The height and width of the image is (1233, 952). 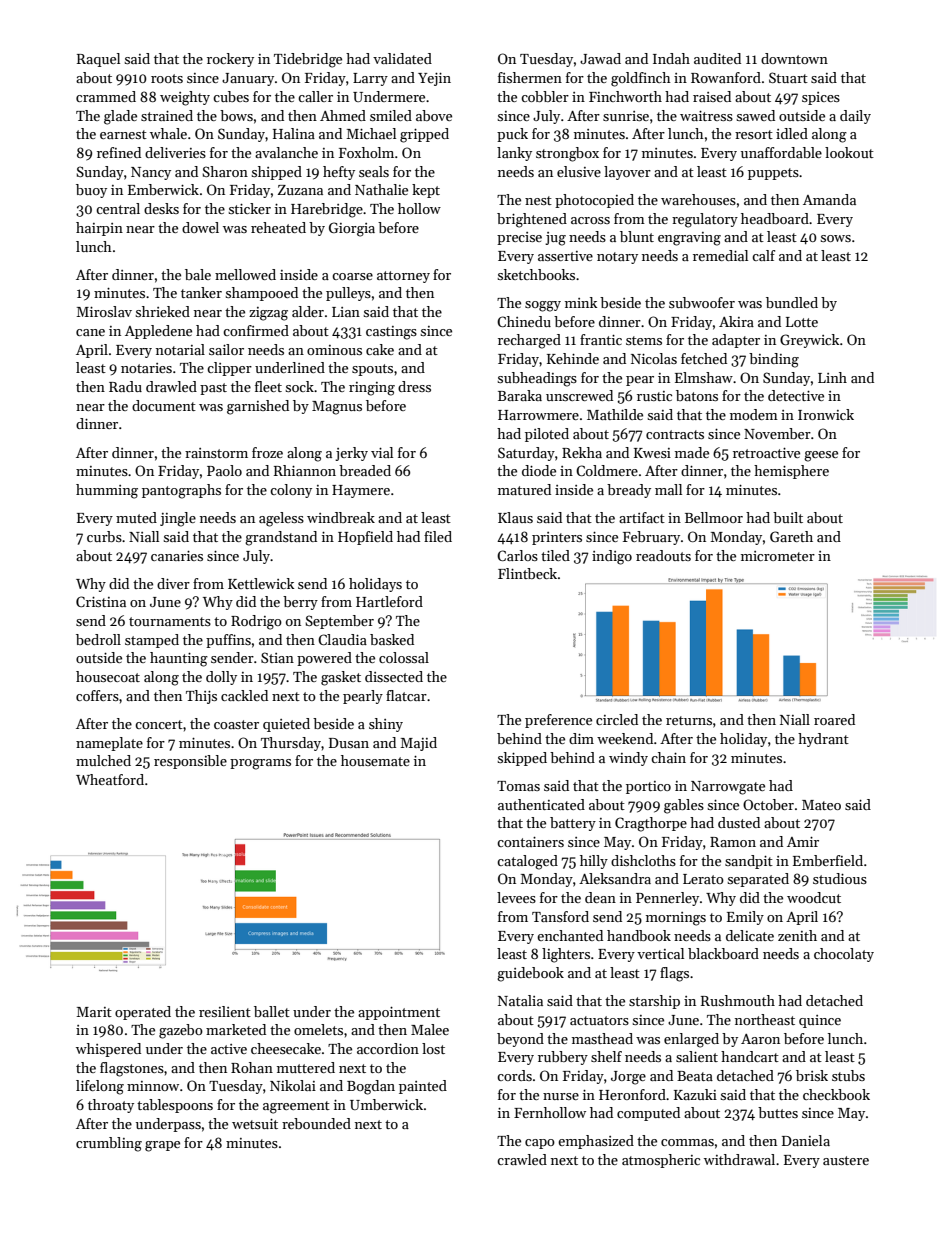 What do you see at coordinates (267, 452) in the image?
I see `froze` at bounding box center [267, 452].
